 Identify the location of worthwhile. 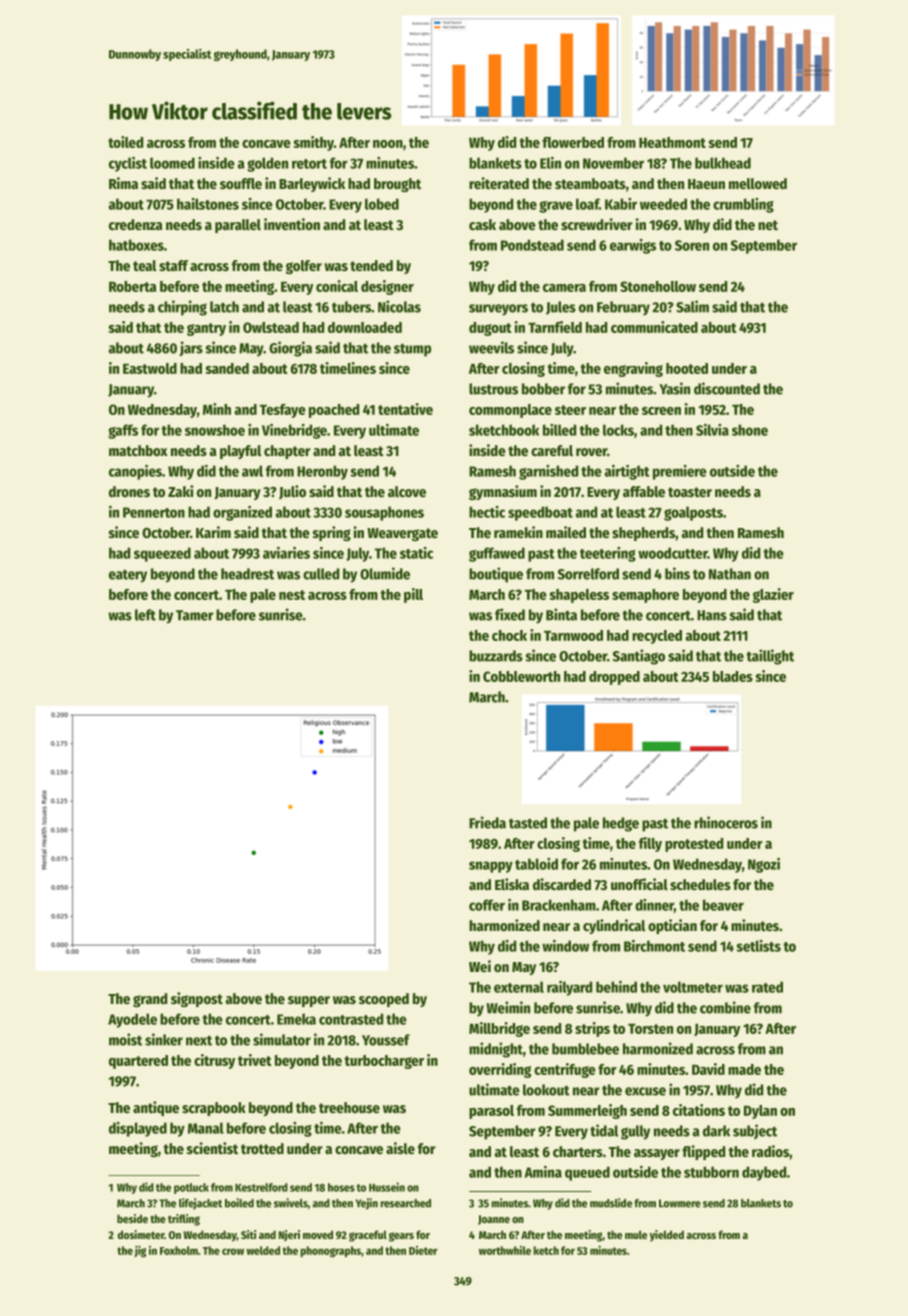
(505, 1250).
